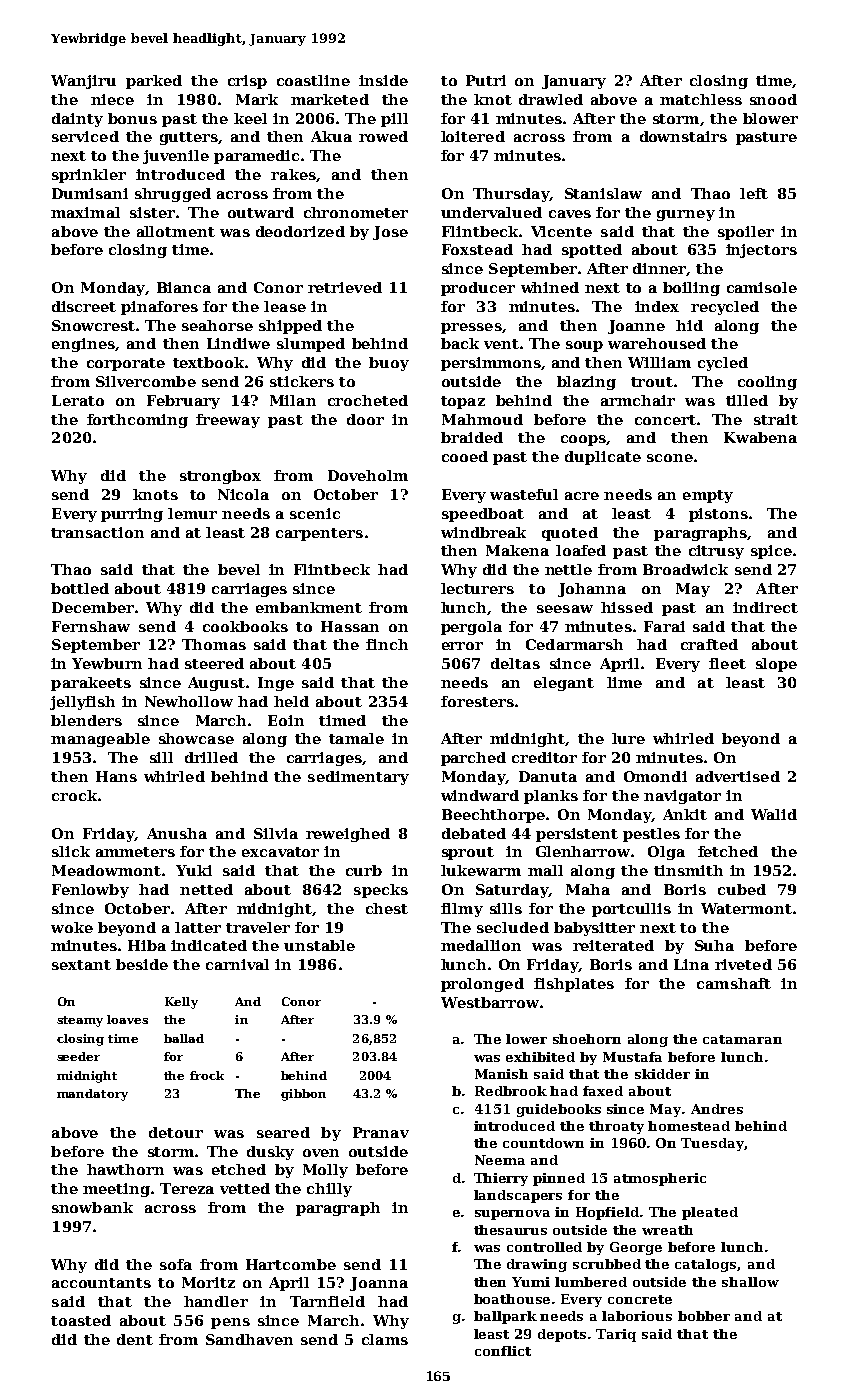 The image size is (849, 1400). I want to click on coastline, so click(313, 80).
